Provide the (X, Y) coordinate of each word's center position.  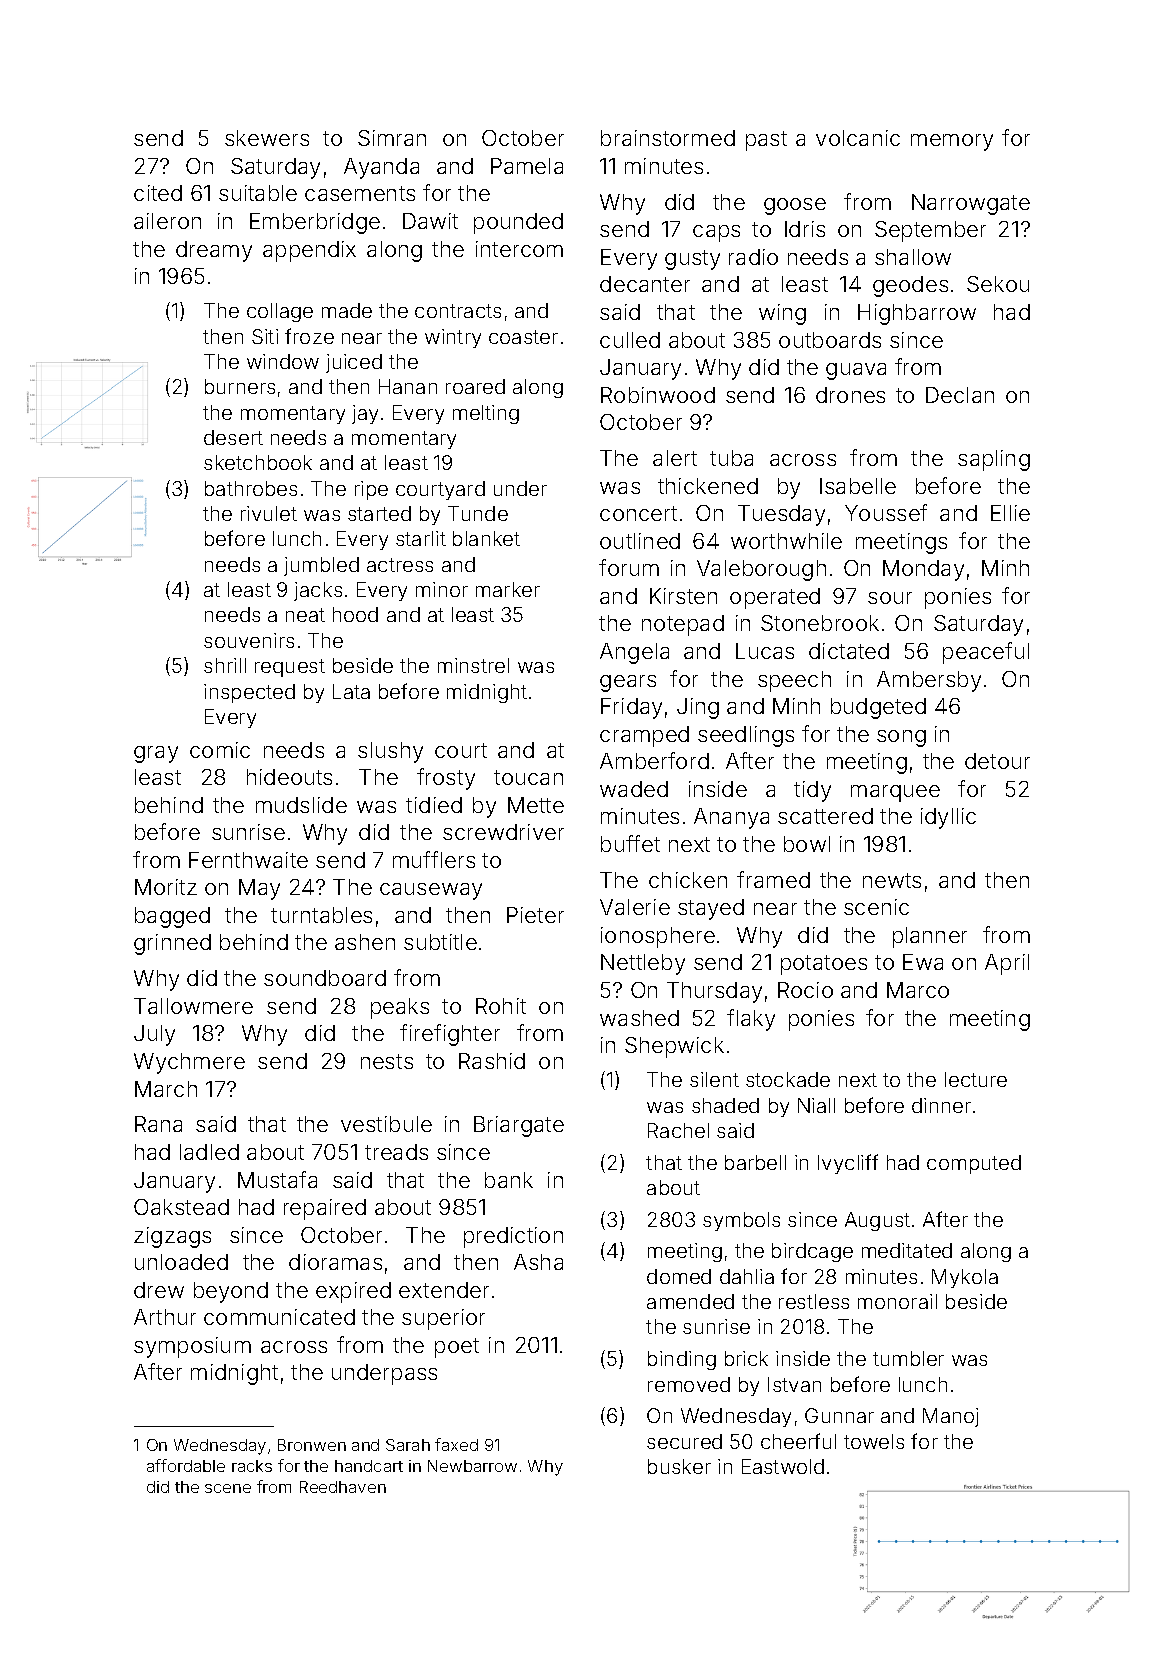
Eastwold (783, 1466)
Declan (960, 395)
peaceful (986, 653)
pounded (518, 223)
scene (228, 1488)
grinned (172, 944)
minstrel (473, 665)
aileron (167, 221)
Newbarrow (472, 1466)
